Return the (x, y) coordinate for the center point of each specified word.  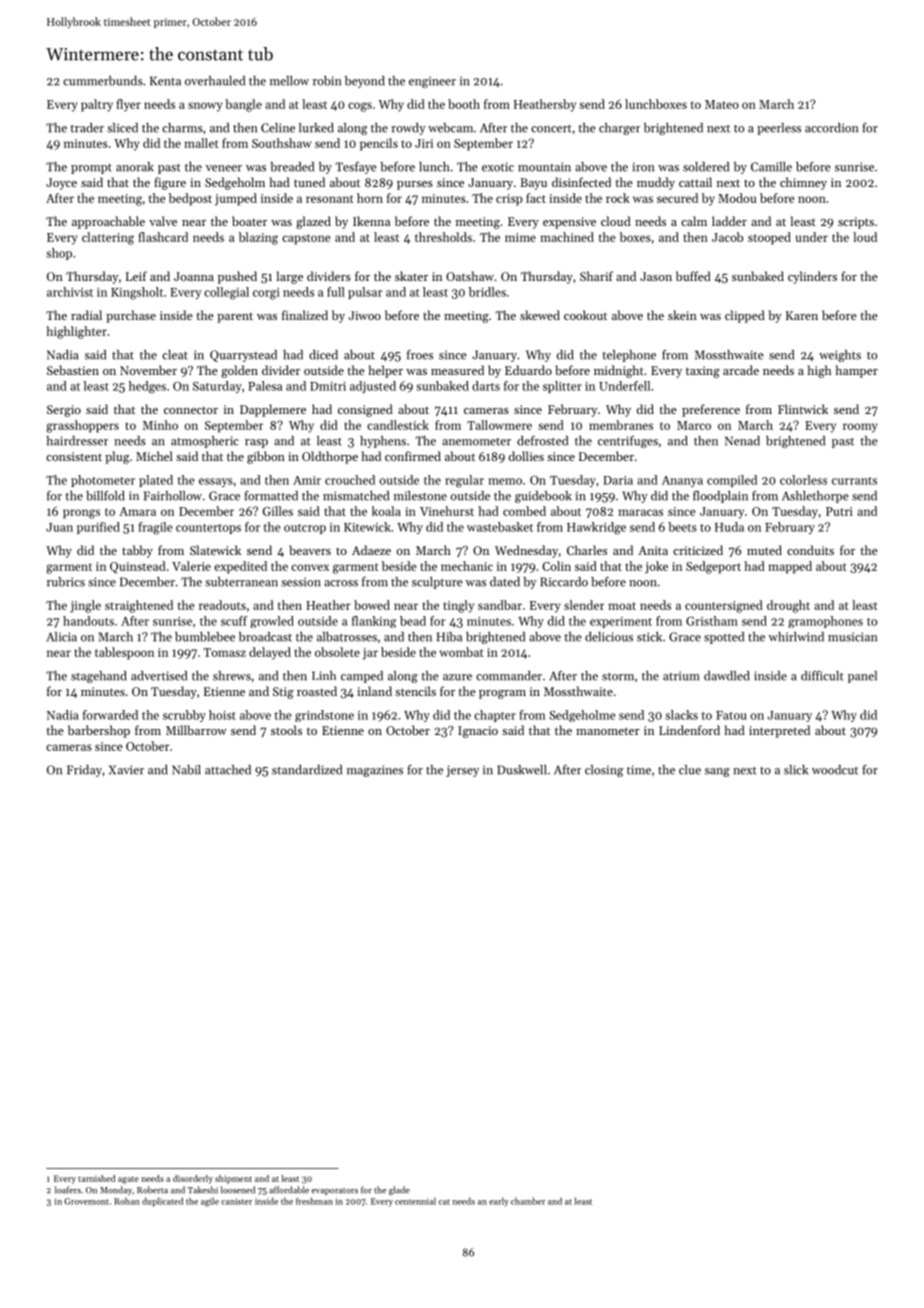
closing (604, 771)
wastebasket (500, 527)
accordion (831, 128)
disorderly (193, 1179)
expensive (569, 223)
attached (228, 770)
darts (486, 386)
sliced (122, 128)
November (148, 370)
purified (98, 528)
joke (656, 567)
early (499, 1202)
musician (852, 637)
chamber (528, 1201)
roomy (860, 428)
